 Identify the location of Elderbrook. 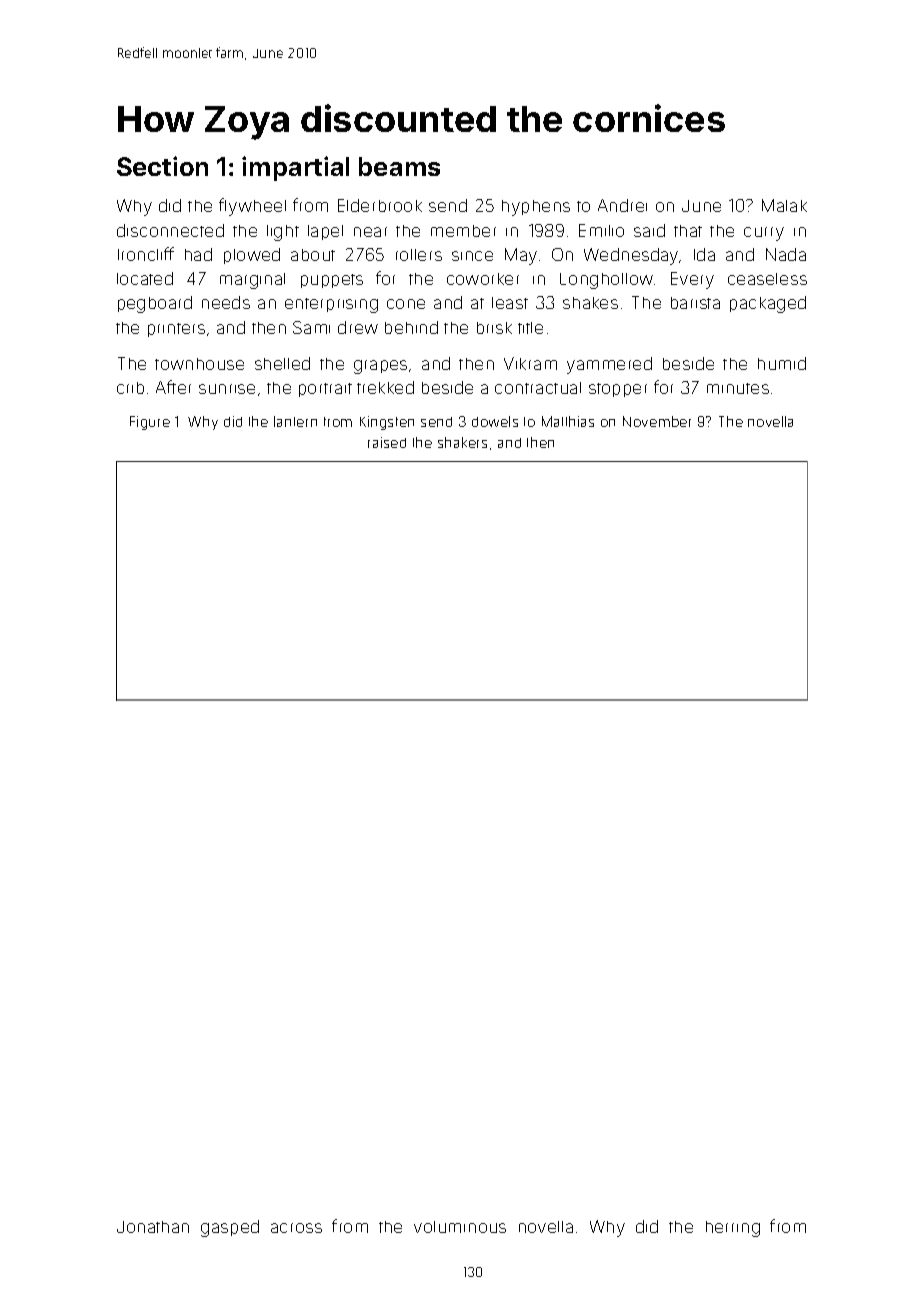
(380, 205).
